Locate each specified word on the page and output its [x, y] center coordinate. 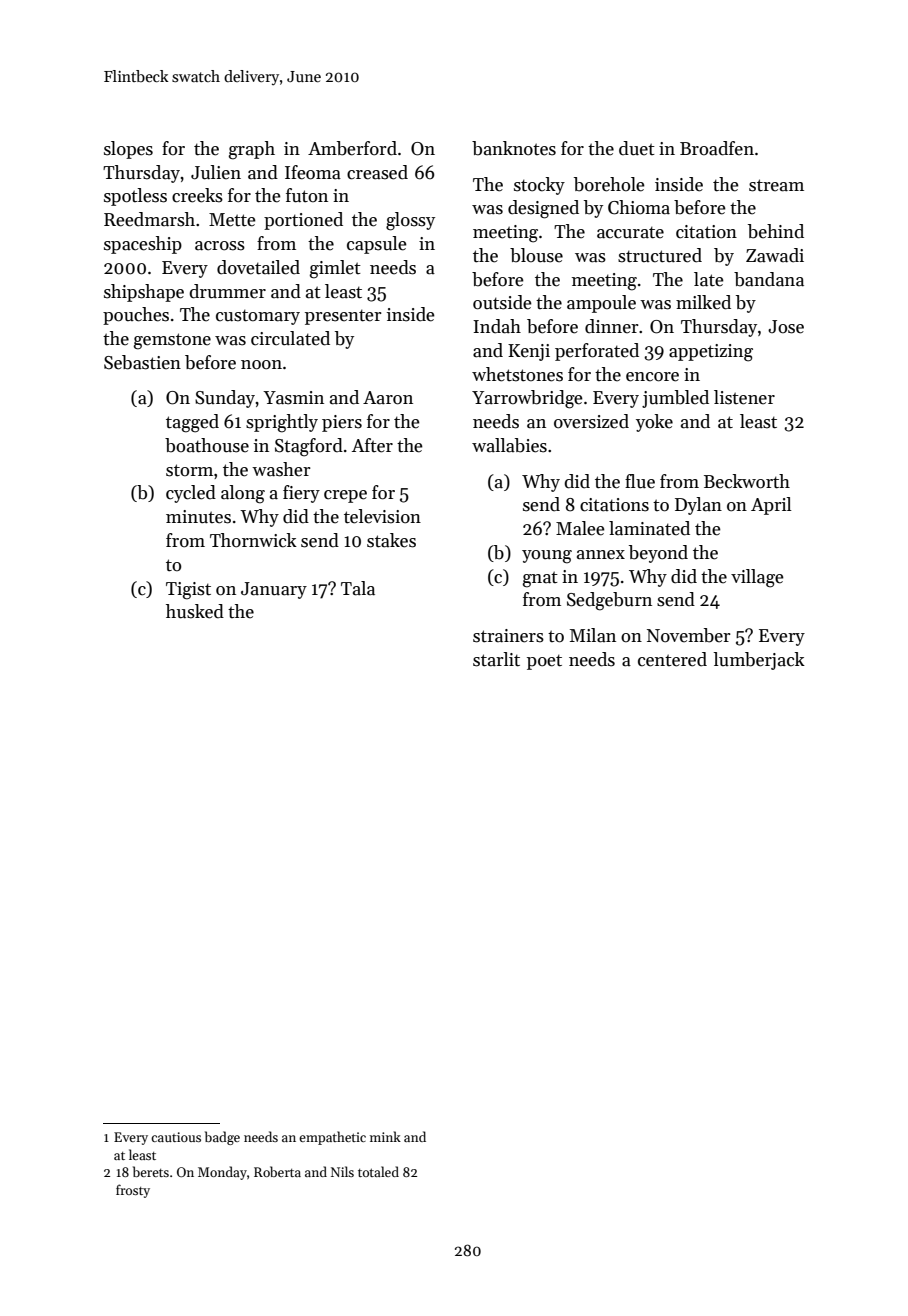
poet [544, 662]
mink [385, 1136]
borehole [609, 184]
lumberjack [759, 661]
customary [258, 317]
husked [195, 611]
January [274, 590]
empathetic [332, 1138]
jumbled [675, 399]
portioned [303, 221]
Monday [222, 1173]
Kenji [529, 352]
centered [672, 659]
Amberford [352, 148]
